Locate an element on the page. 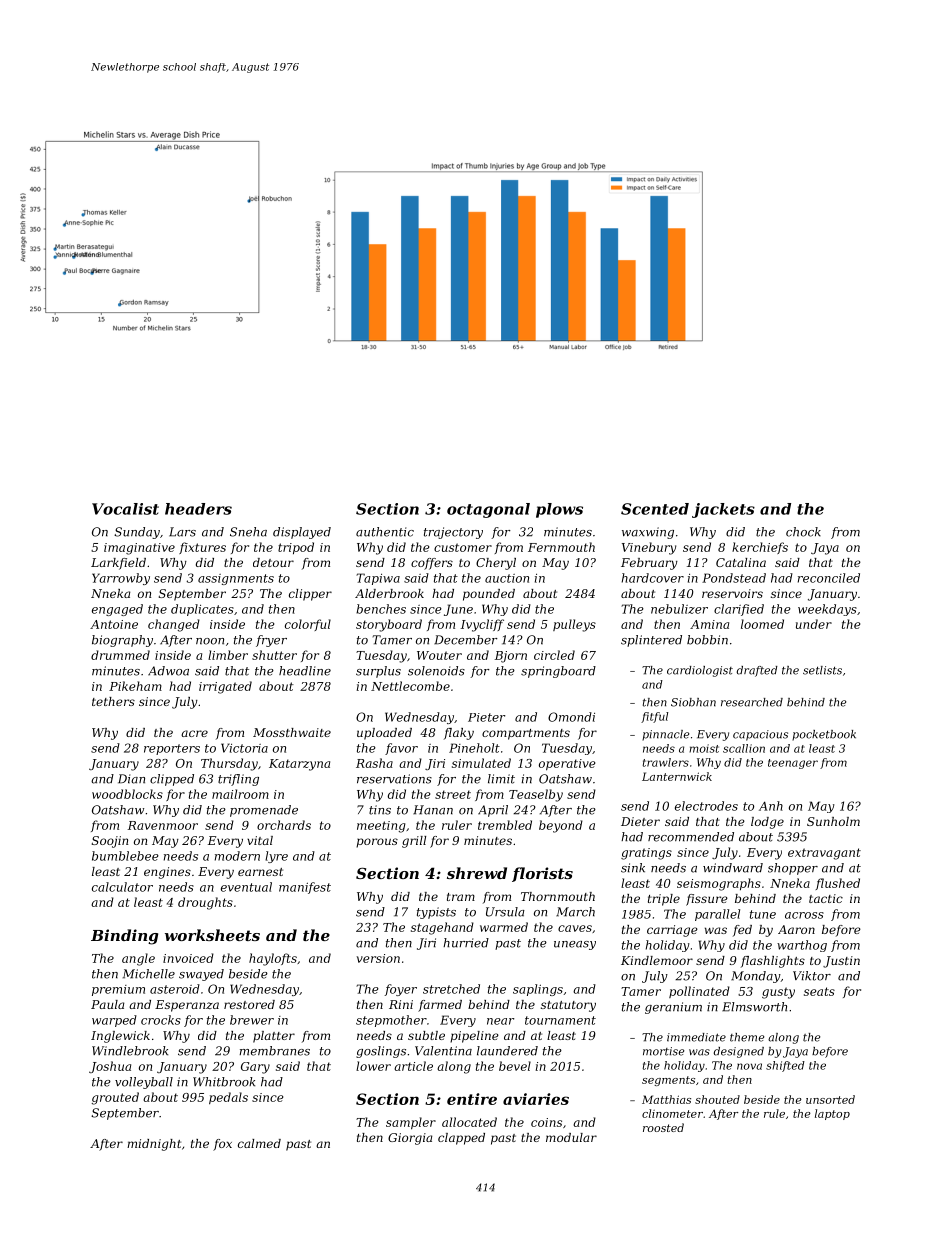  fixtures is located at coordinates (202, 548).
